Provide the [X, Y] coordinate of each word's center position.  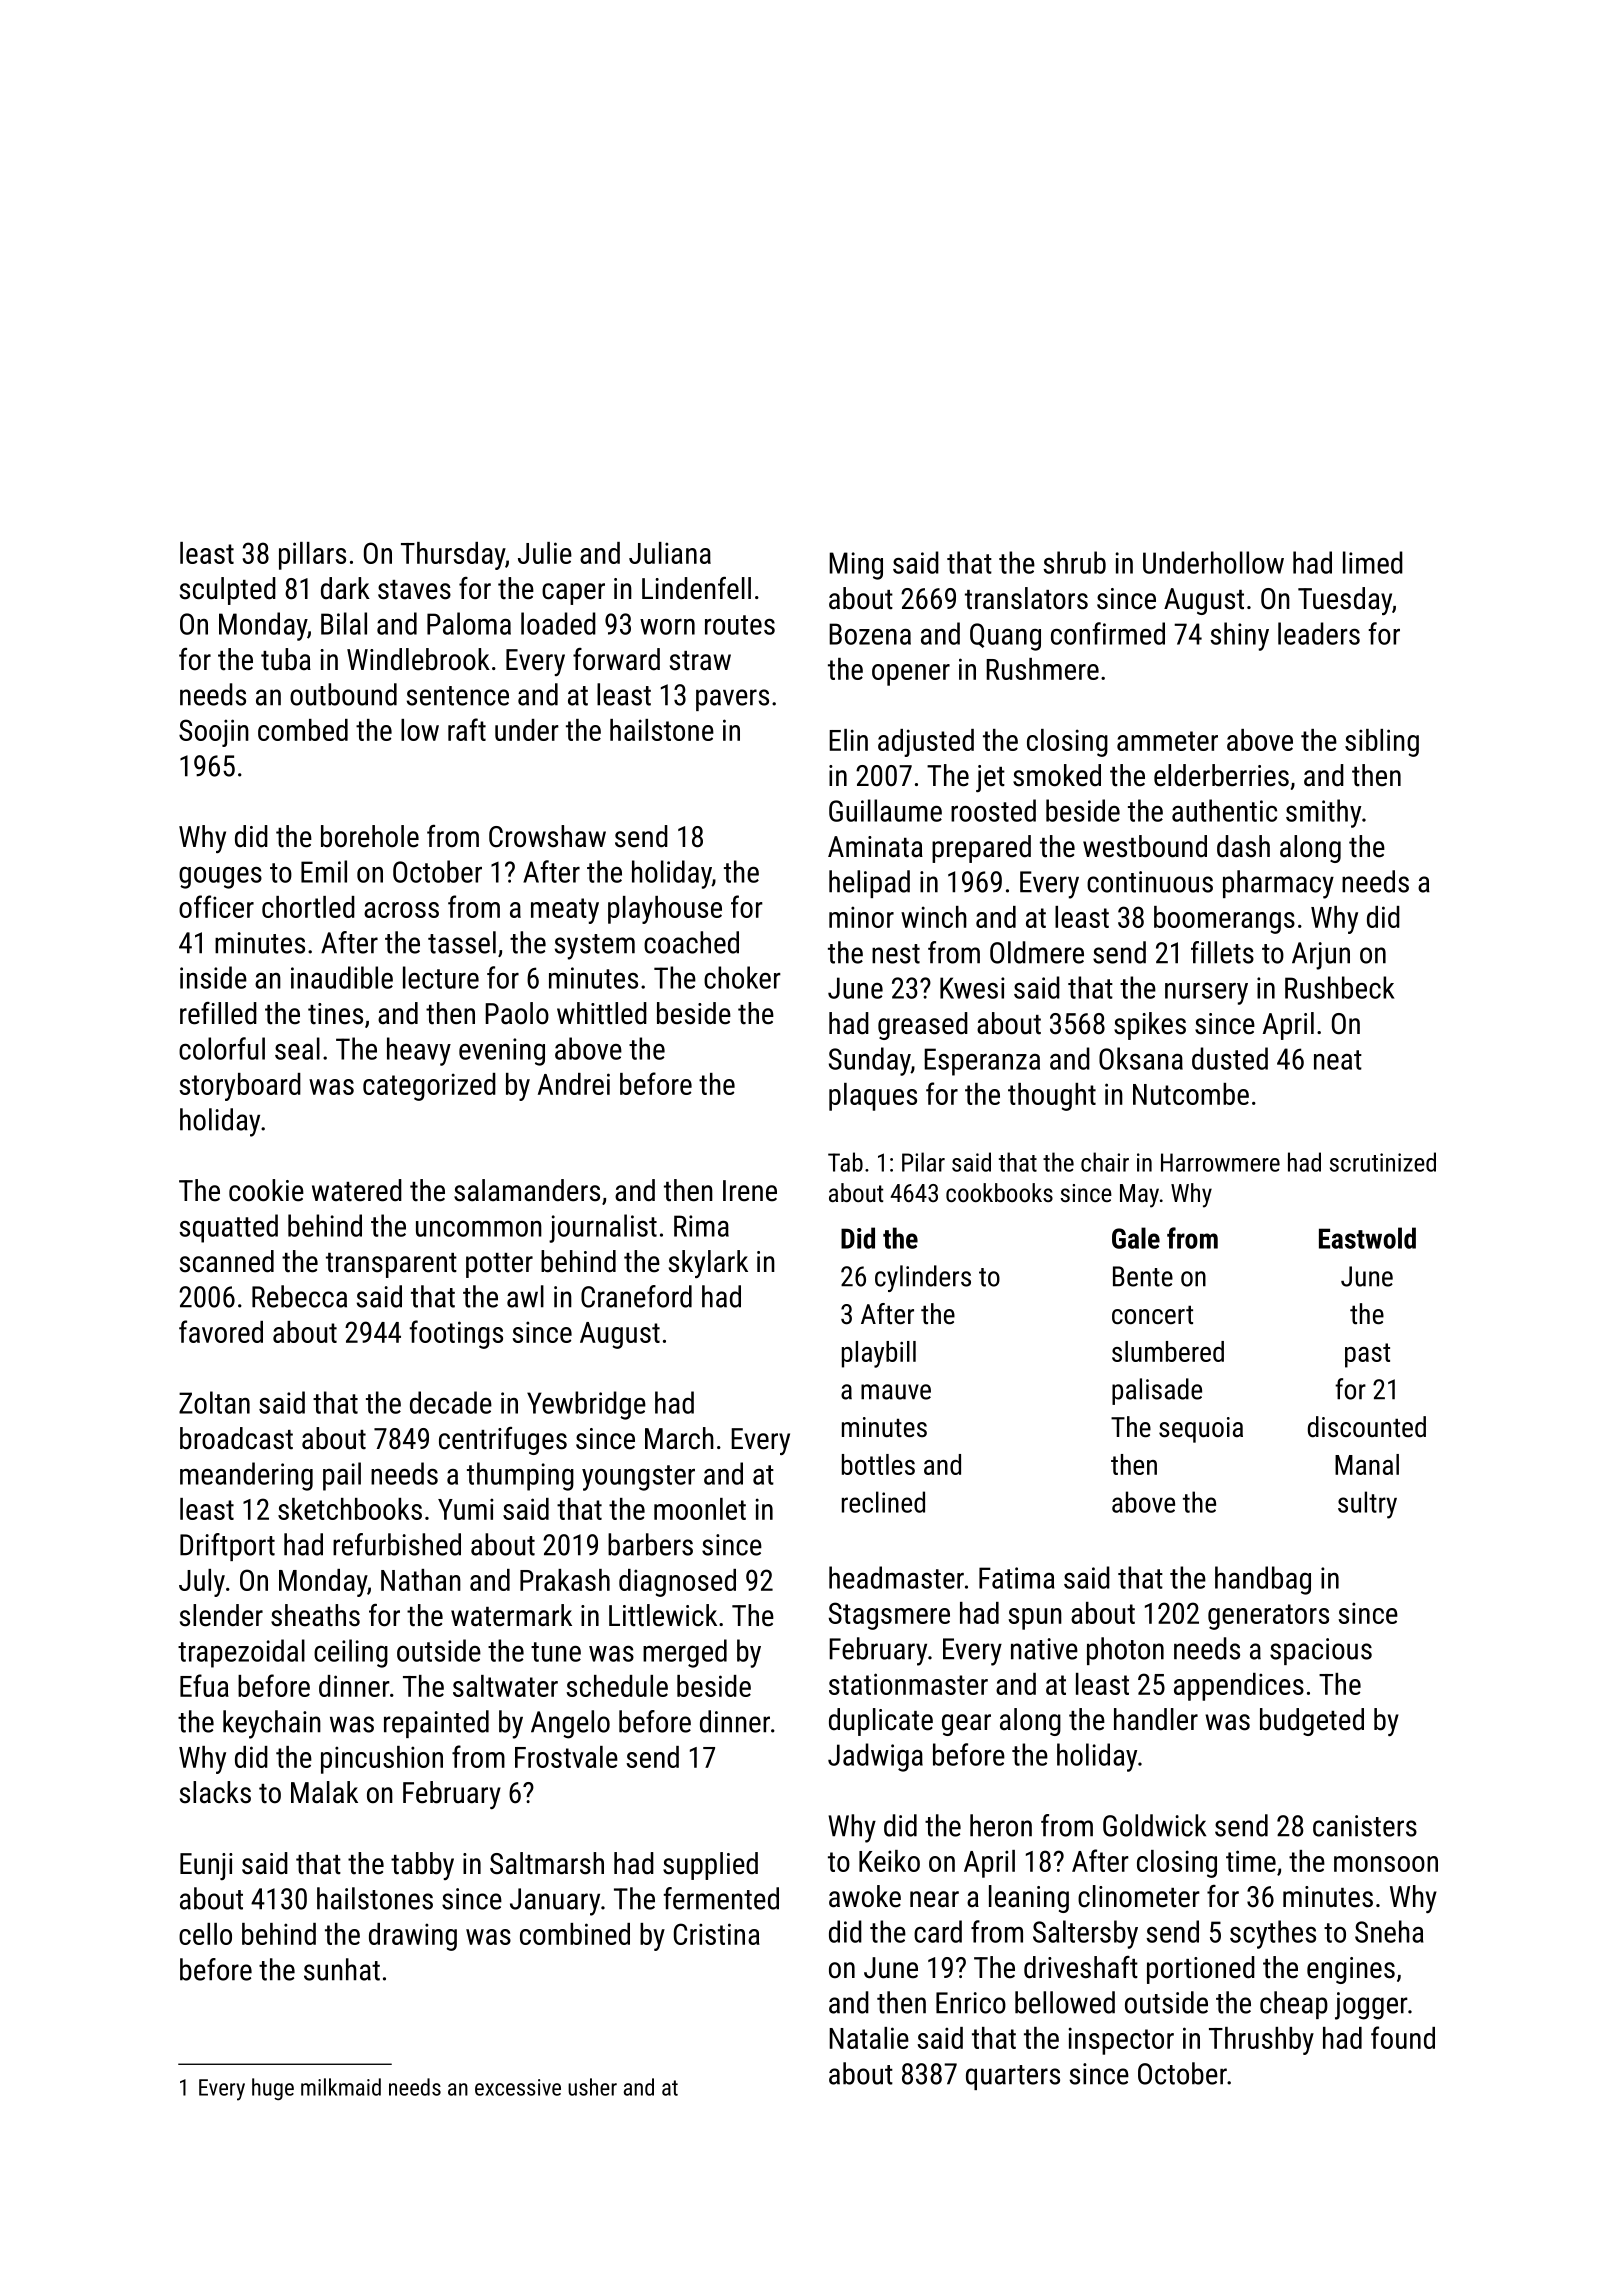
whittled [602, 1013]
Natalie [869, 2038]
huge [273, 2089]
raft [467, 729]
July [202, 1583]
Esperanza [982, 1062]
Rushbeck [1340, 987]
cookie [266, 1190]
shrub [1074, 562]
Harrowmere [1220, 1162]
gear [966, 1725]
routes [740, 625]
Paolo [517, 1013]
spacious [1321, 1651]
